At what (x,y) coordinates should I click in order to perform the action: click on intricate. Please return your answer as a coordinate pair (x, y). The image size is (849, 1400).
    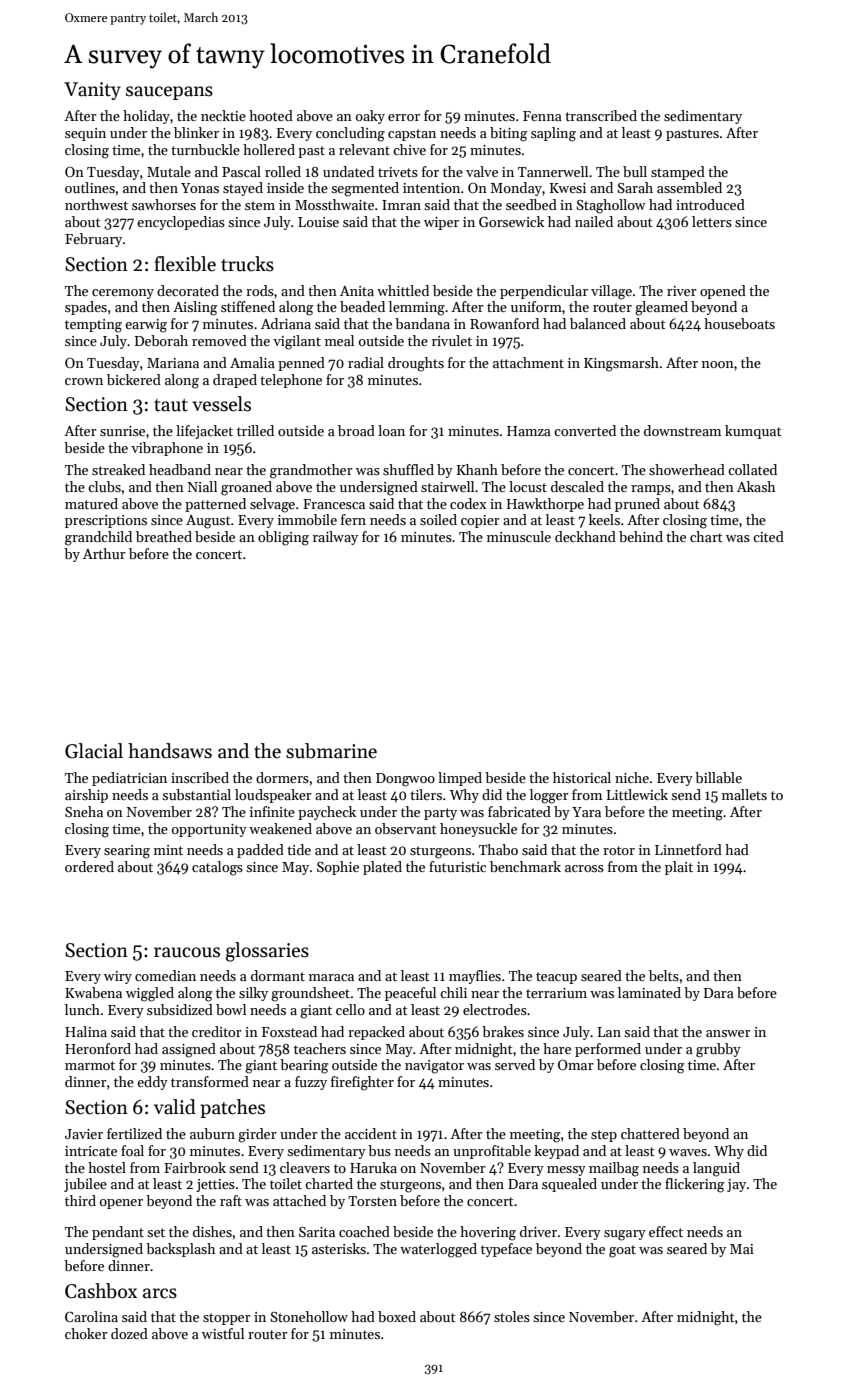
    Looking at the image, I should click on (91, 1151).
